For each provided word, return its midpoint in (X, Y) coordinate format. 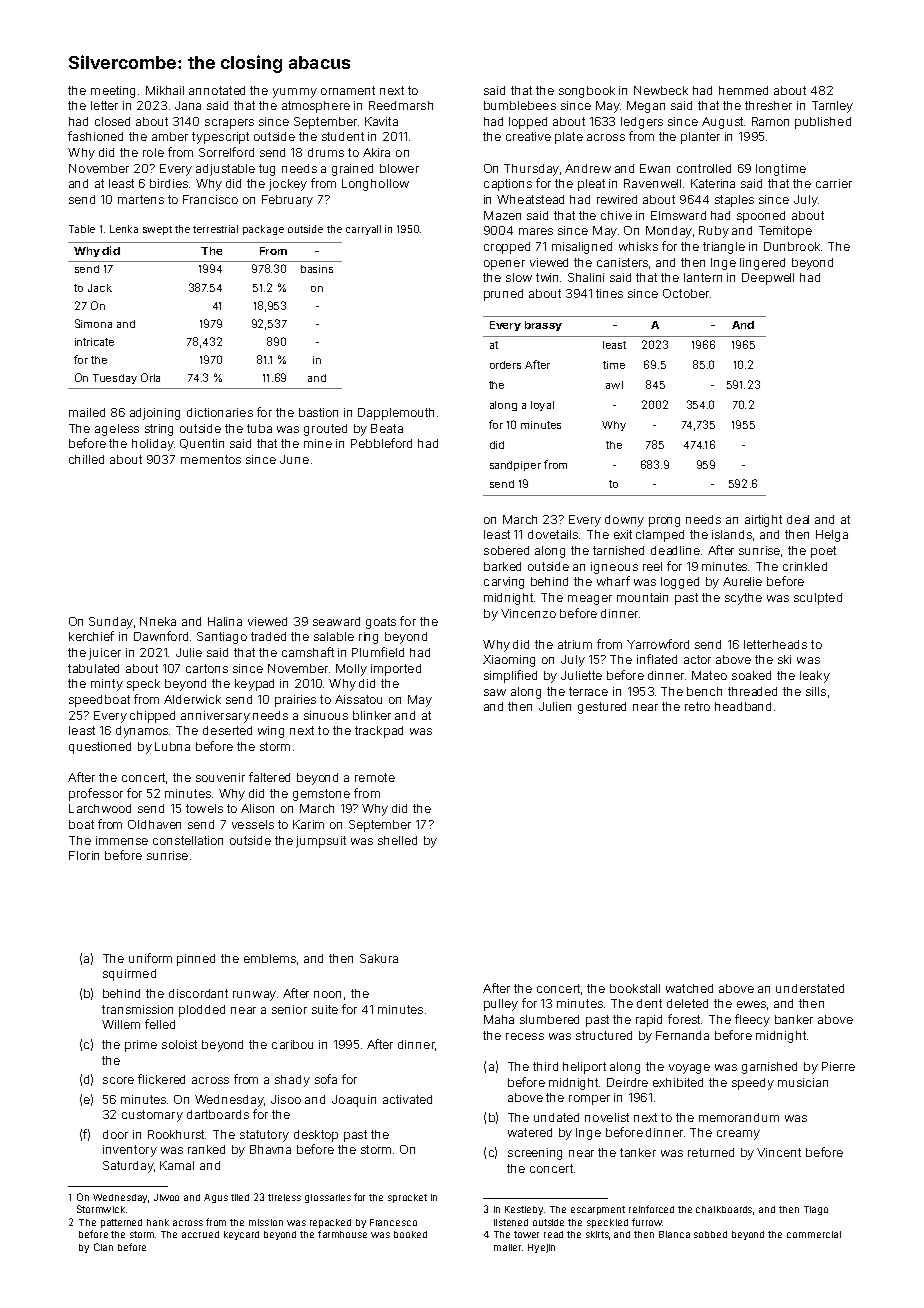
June (294, 459)
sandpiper (515, 466)
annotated (217, 90)
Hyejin (541, 1248)
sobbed (710, 1234)
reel (652, 566)
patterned (121, 1223)
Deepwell (768, 279)
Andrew (588, 168)
